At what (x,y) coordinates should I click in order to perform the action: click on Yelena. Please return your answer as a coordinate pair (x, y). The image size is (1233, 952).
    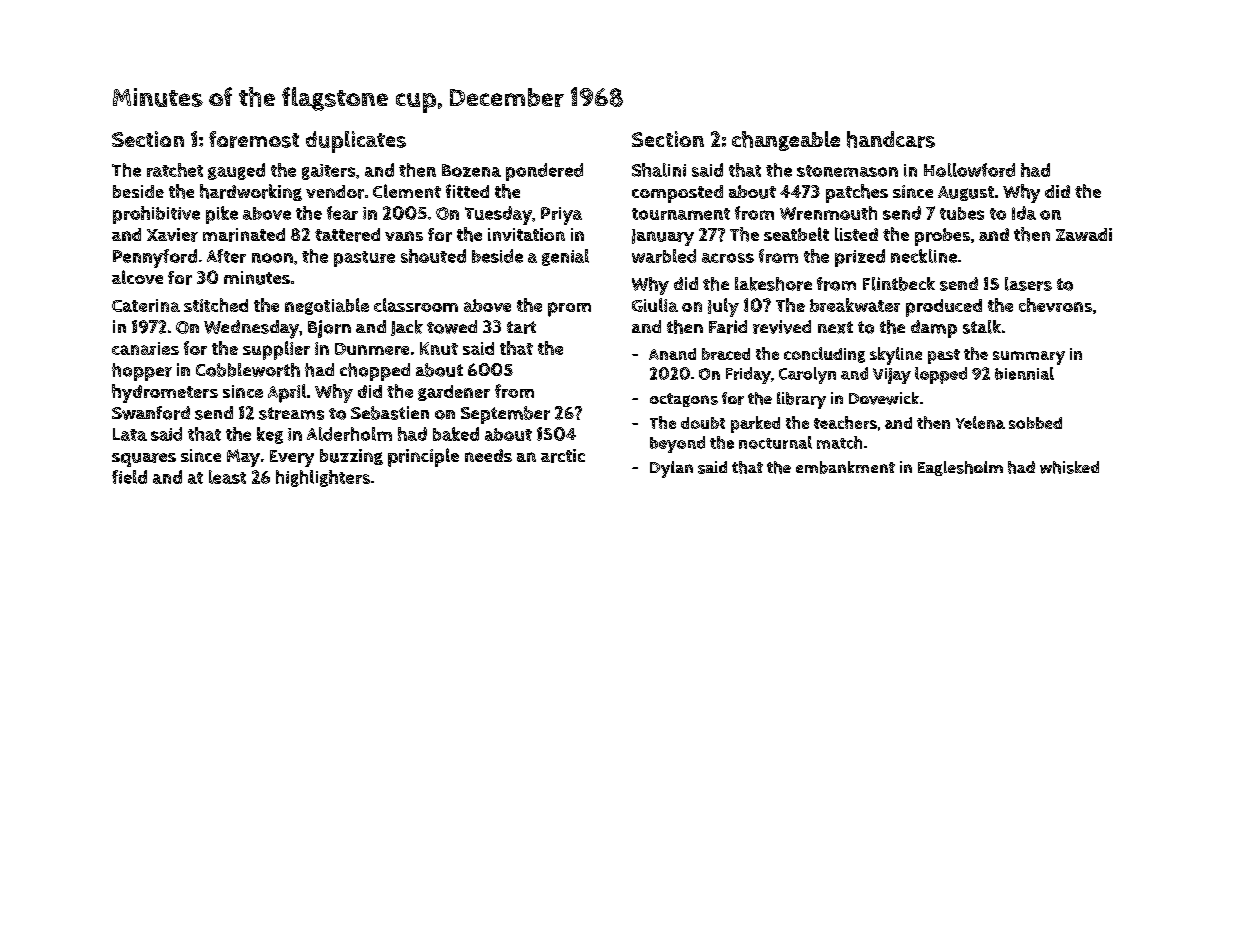
    Looking at the image, I should click on (980, 422).
